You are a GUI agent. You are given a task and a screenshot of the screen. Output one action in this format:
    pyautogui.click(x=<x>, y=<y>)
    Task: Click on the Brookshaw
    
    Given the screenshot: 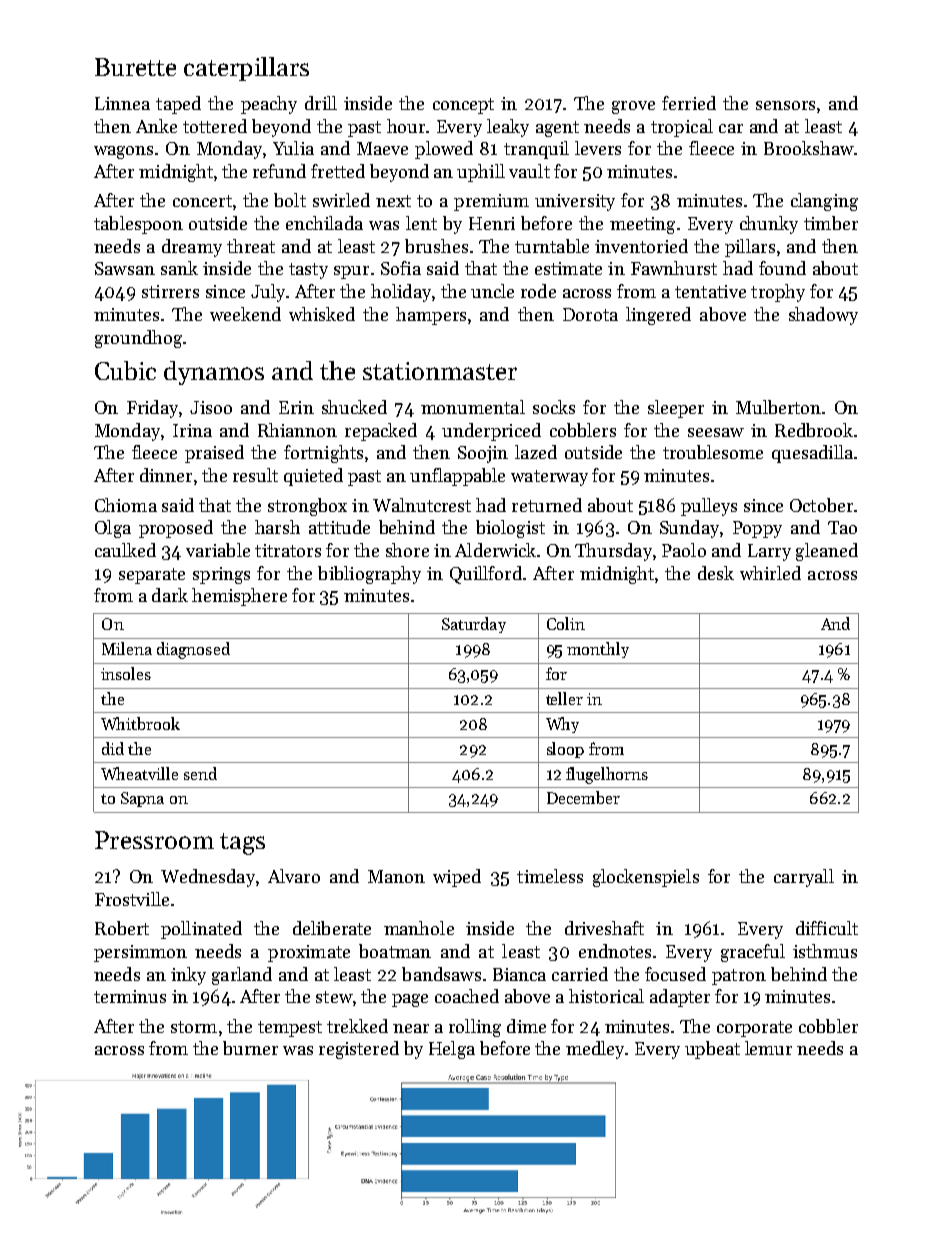 What is the action you would take?
    pyautogui.click(x=809, y=148)
